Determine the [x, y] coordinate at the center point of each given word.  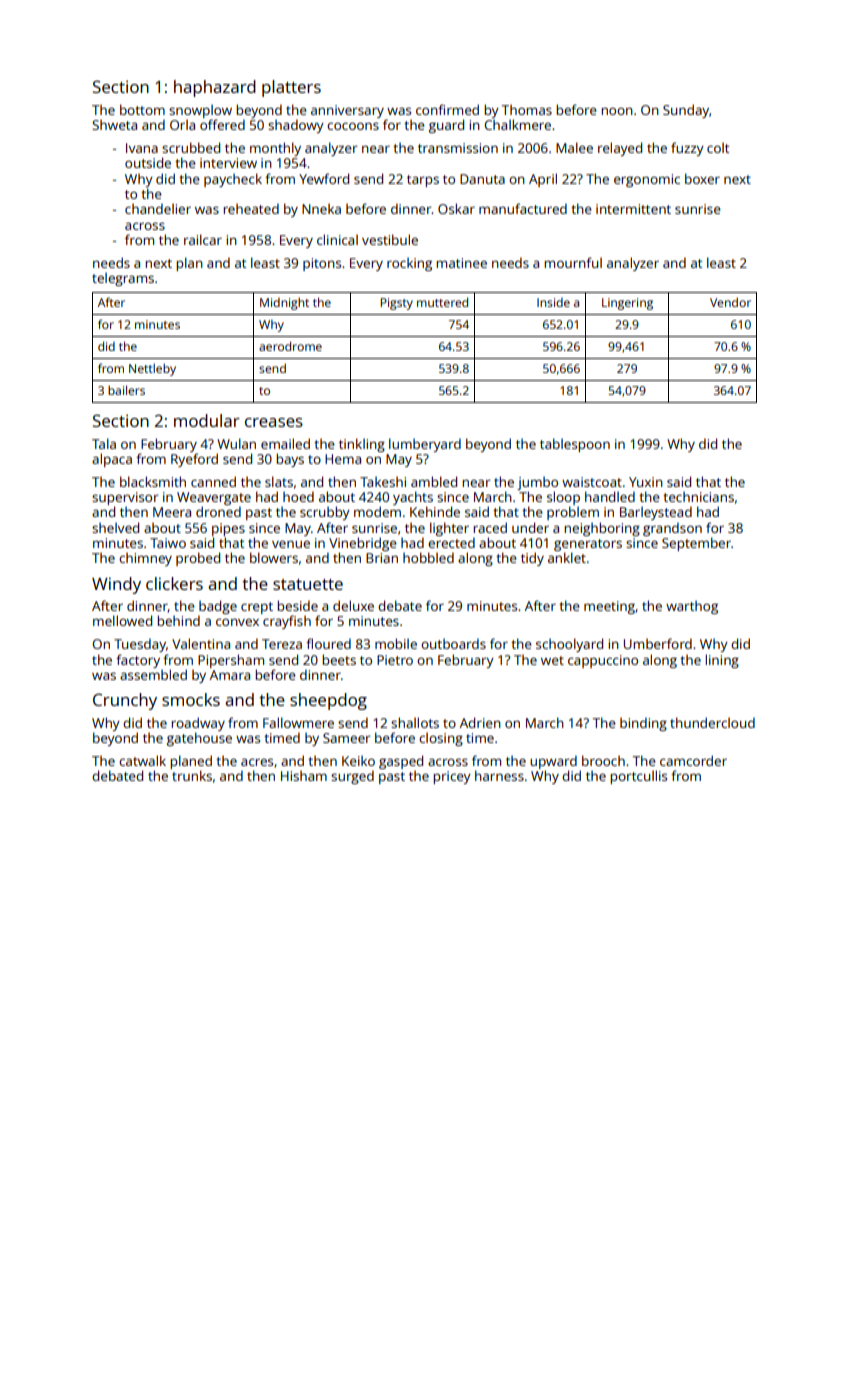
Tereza [282, 644]
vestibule [390, 239]
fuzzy [687, 149]
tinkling [362, 445]
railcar [203, 239]
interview [228, 163]
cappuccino [603, 661]
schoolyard [569, 645]
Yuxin [646, 482]
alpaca [112, 460]
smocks [191, 699]
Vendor [730, 302]
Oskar [456, 208]
